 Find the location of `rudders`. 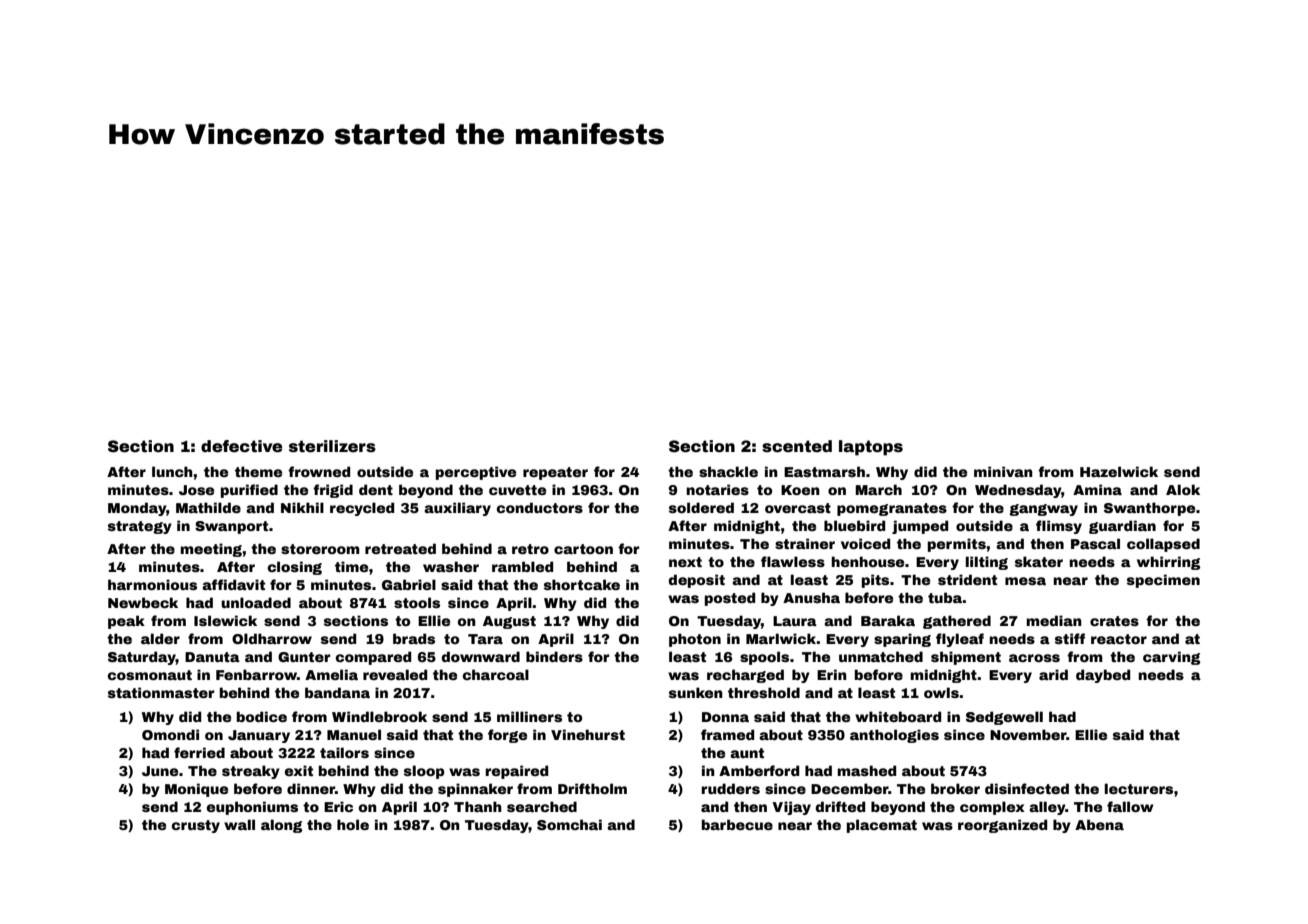

rudders is located at coordinates (730, 788).
